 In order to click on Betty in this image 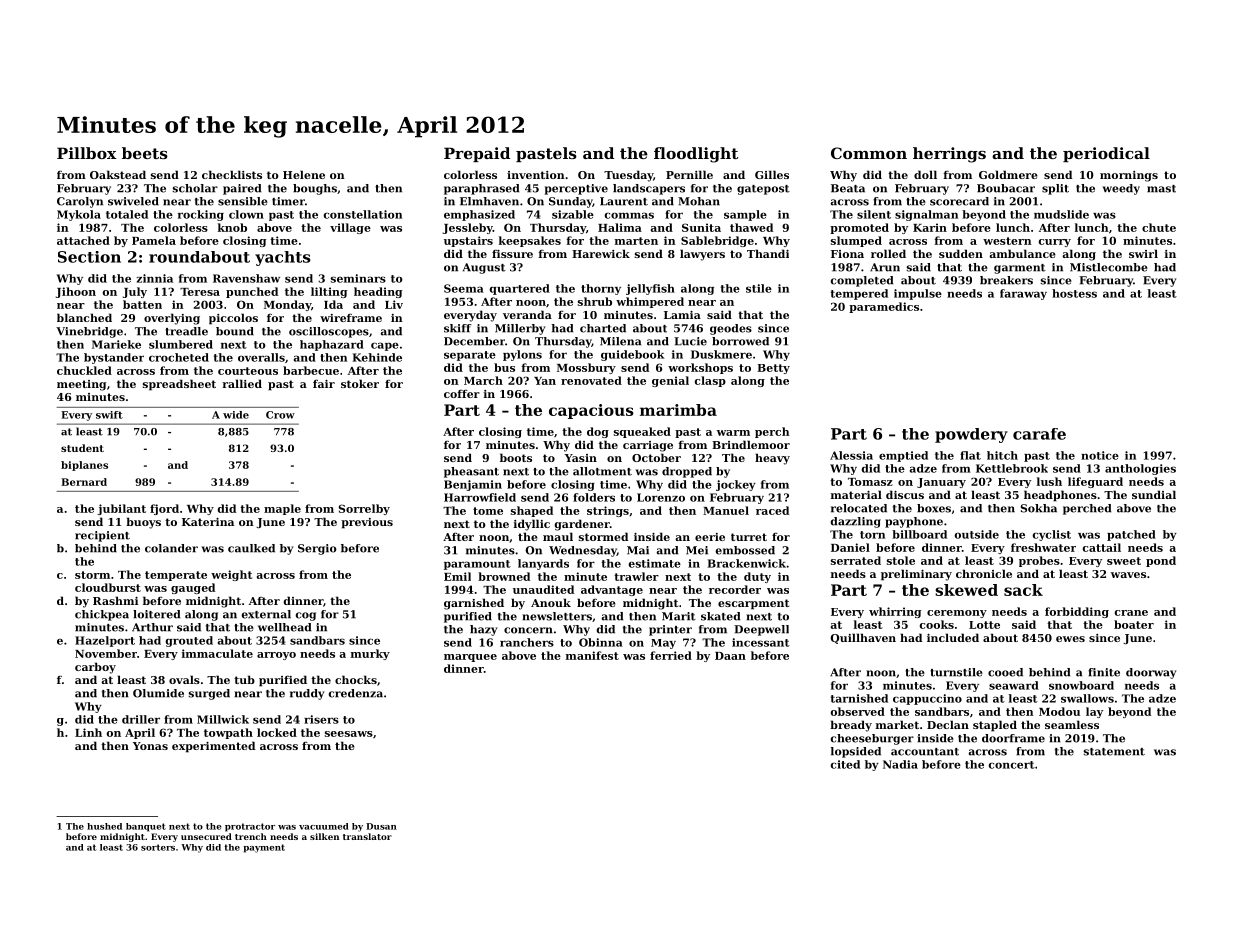, I will do `click(773, 369)`.
